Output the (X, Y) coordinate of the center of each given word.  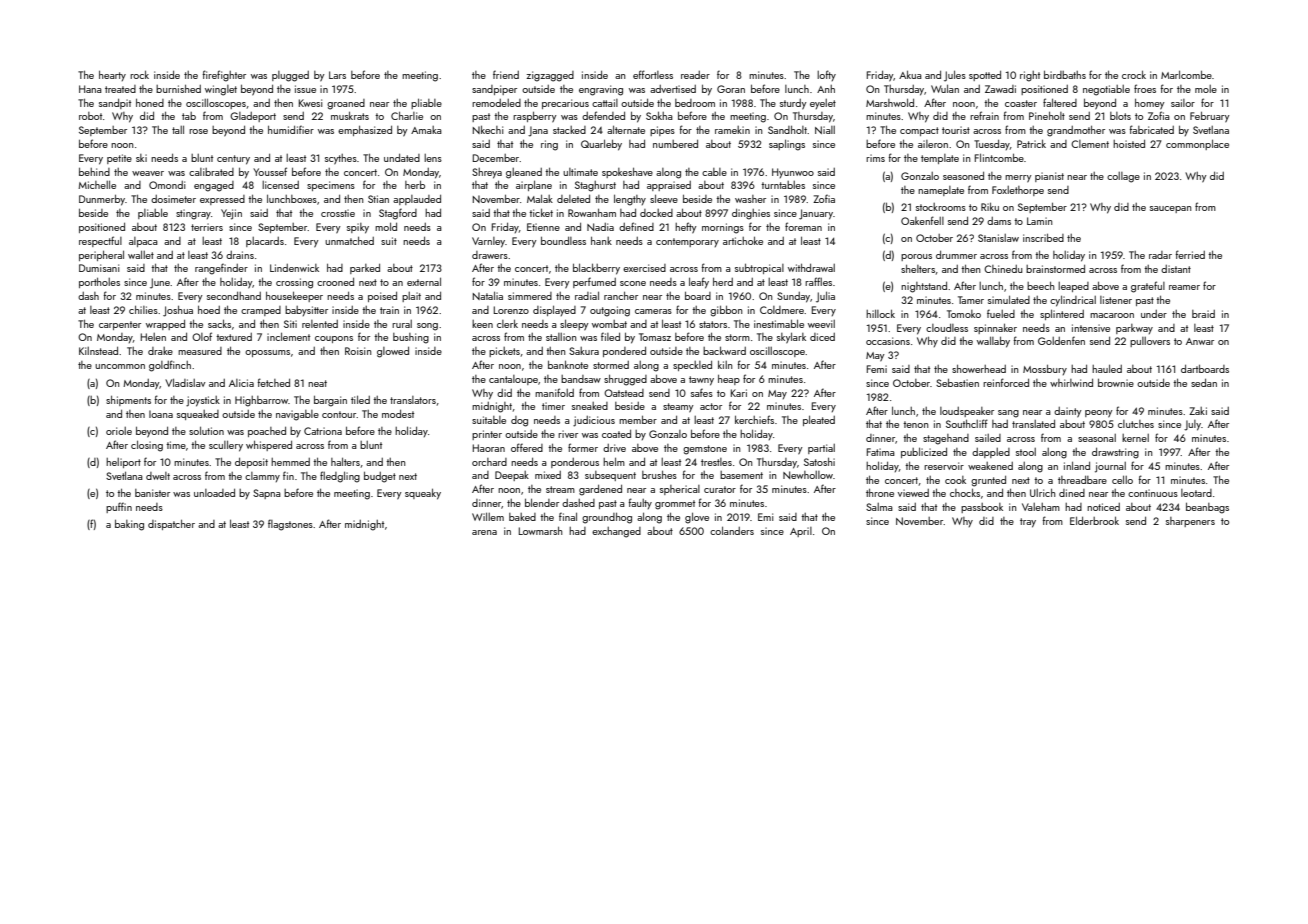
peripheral (101, 255)
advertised (673, 89)
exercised (644, 268)
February (1210, 117)
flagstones (290, 525)
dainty (1068, 412)
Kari (739, 393)
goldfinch (170, 366)
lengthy (630, 200)
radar (1160, 255)
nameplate (941, 191)
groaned (346, 104)
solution (206, 430)
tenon (915, 424)
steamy (678, 408)
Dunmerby (102, 200)
